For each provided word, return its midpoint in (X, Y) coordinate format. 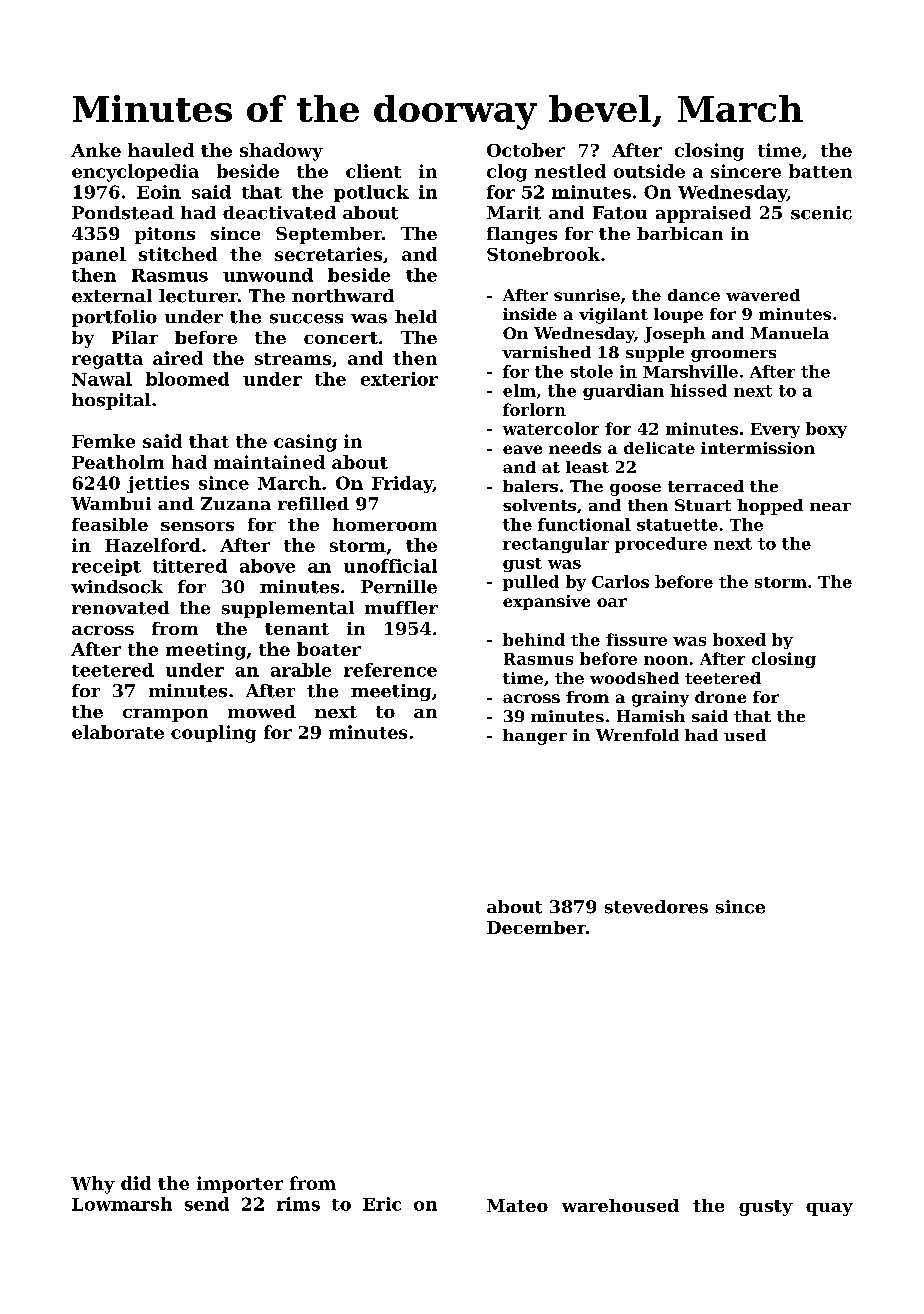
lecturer (198, 296)
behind (534, 639)
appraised (703, 214)
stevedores (656, 907)
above (267, 566)
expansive (546, 602)
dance (694, 295)
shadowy (281, 152)
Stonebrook (543, 254)
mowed (262, 711)
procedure (661, 545)
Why (93, 1185)
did (136, 1183)
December (536, 927)
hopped (770, 507)
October (526, 150)
